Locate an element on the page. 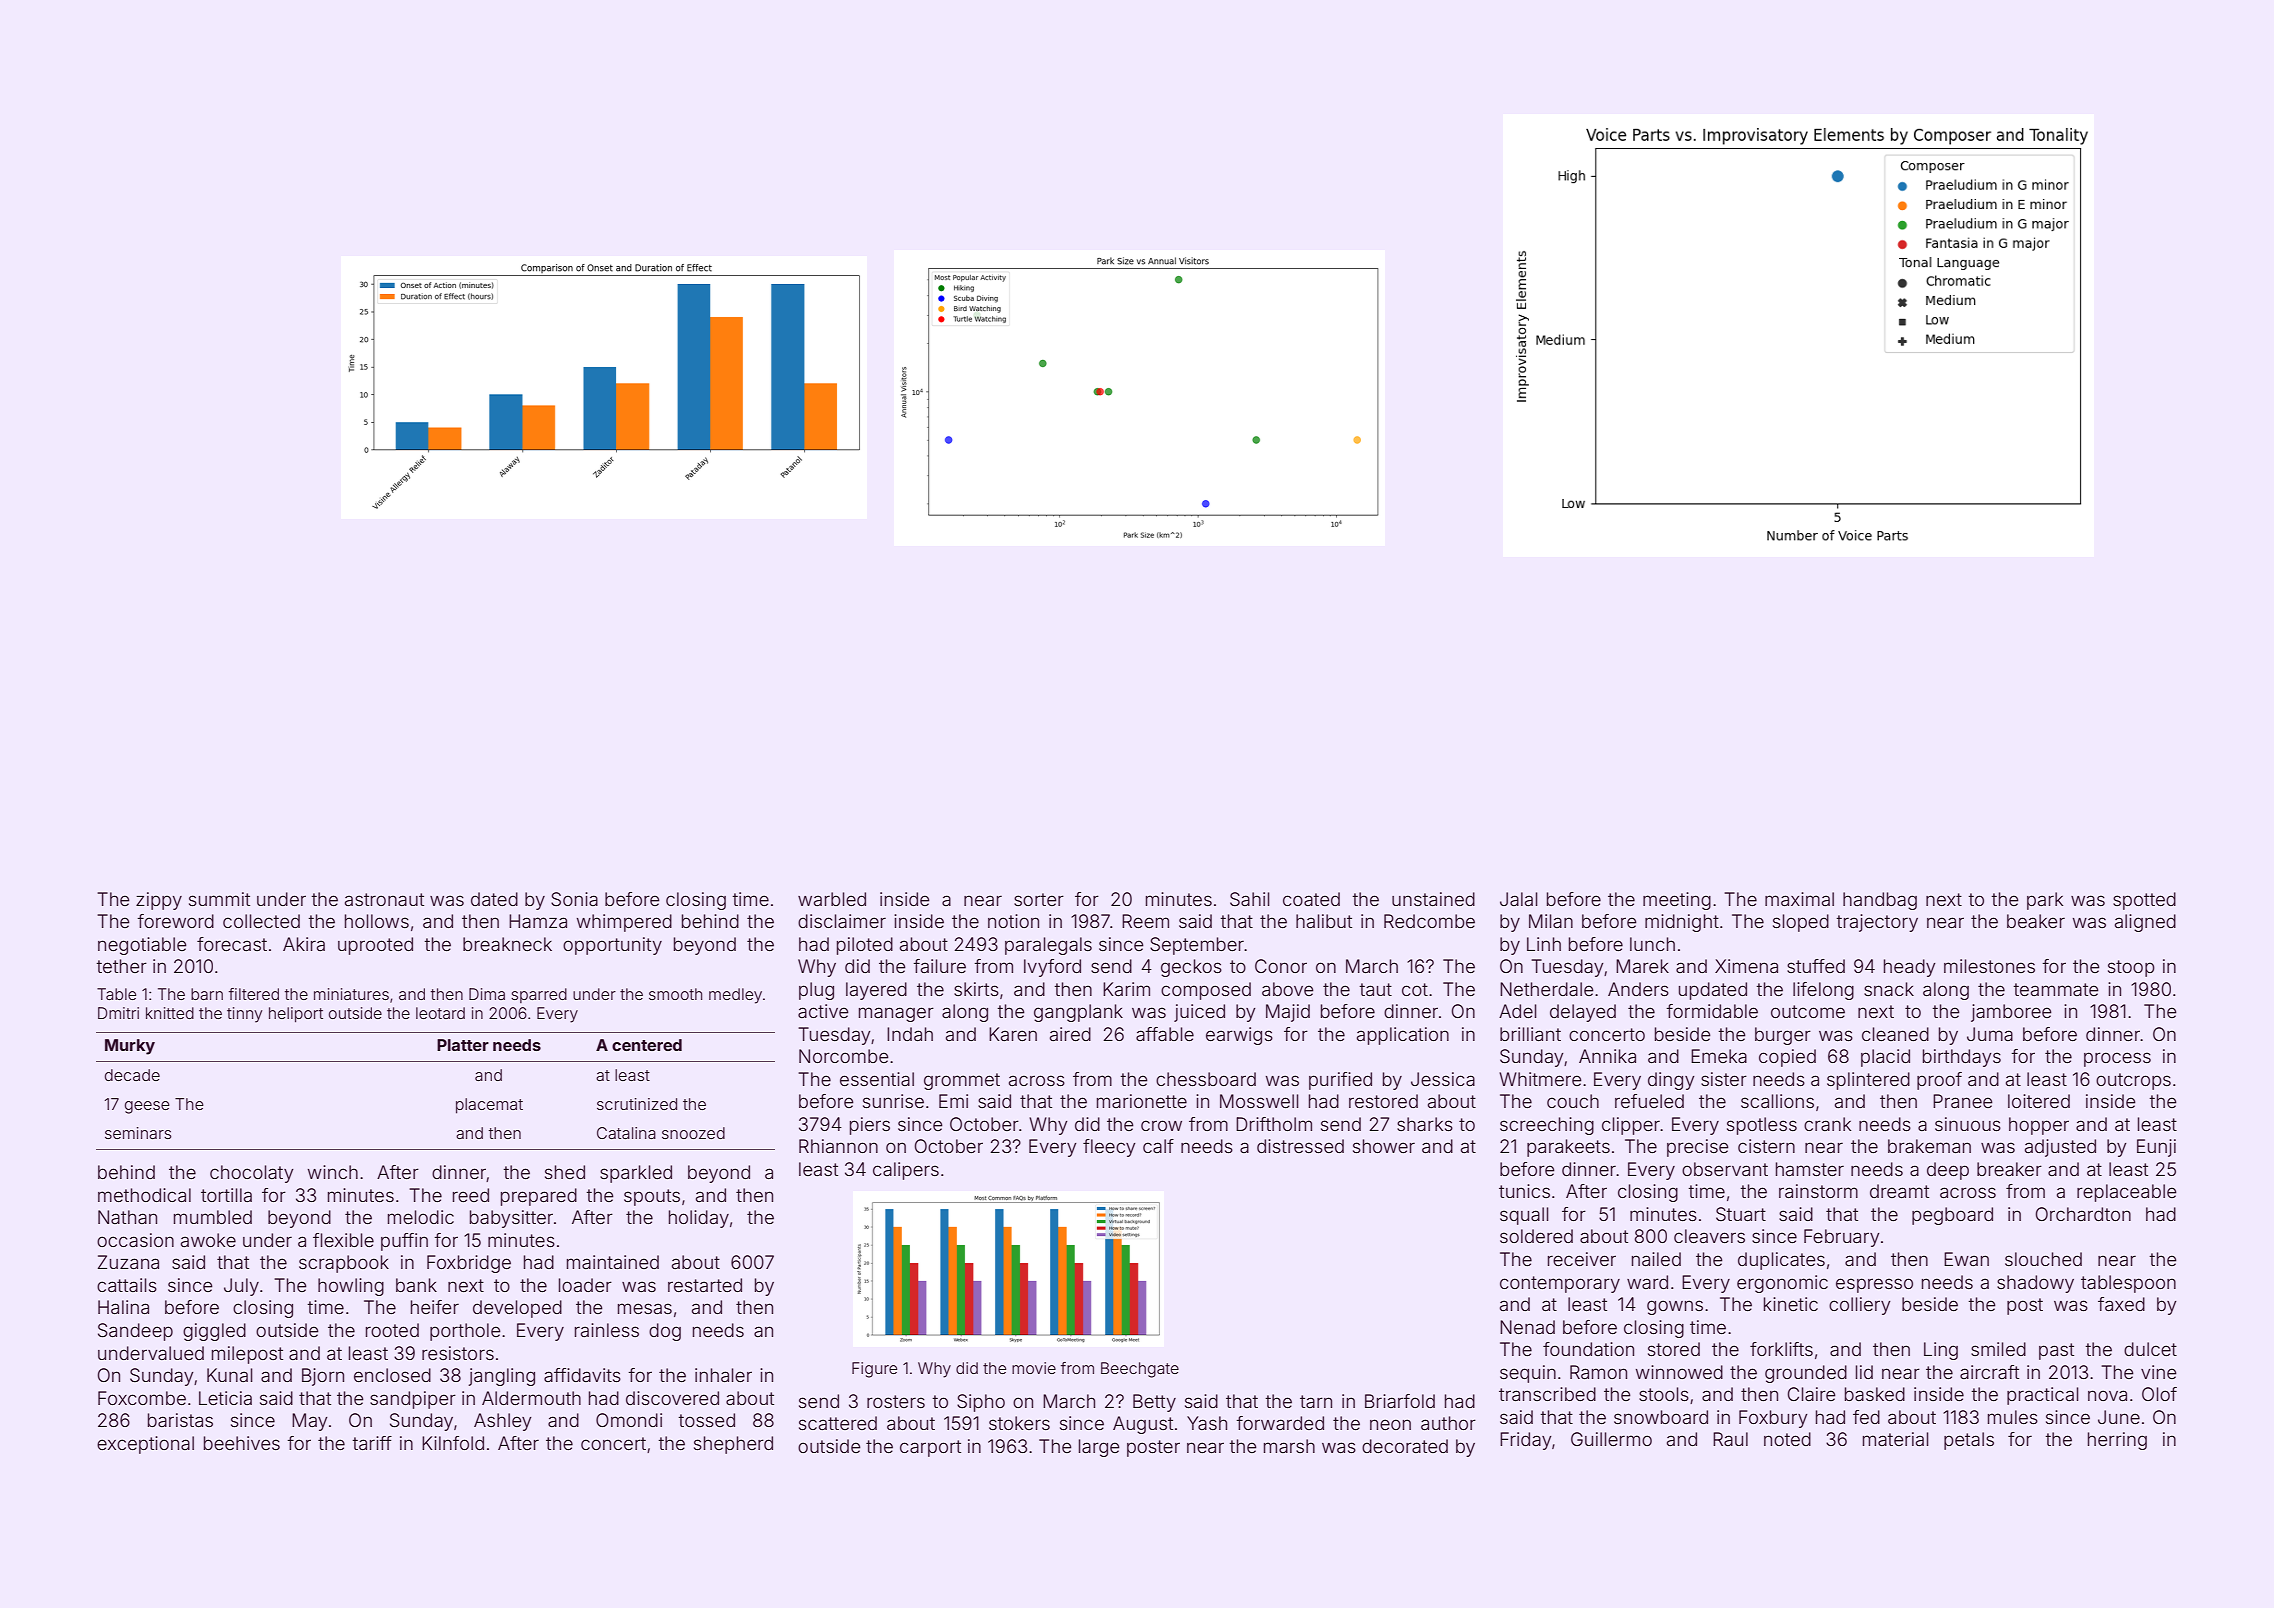 The image size is (2274, 1608). heliport is located at coordinates (296, 1014).
